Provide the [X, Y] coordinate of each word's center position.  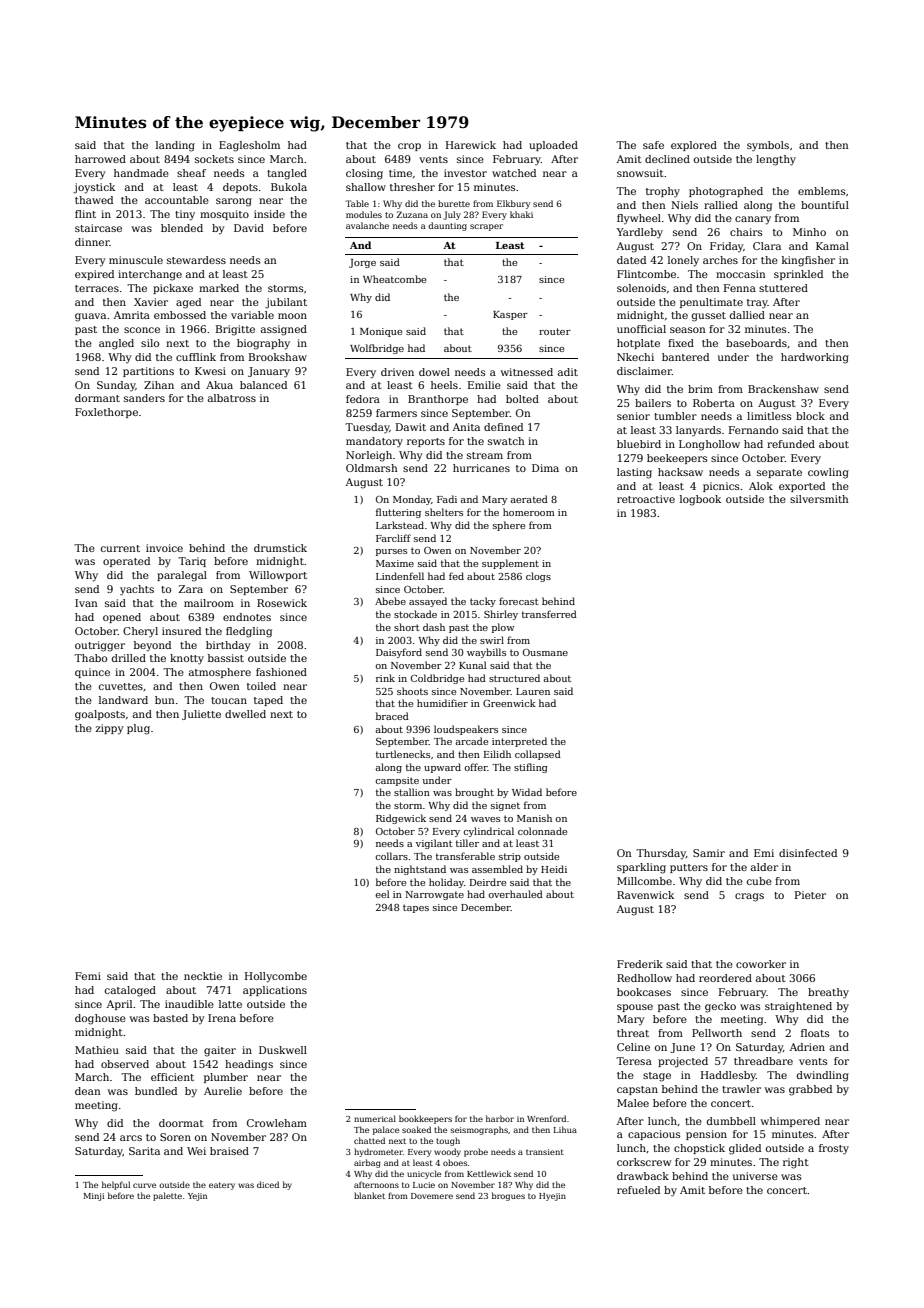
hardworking [815, 358]
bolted [522, 399]
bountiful [825, 205]
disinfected [808, 853]
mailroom [209, 603]
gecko [720, 1007]
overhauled [515, 894]
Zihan [159, 385]
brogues [508, 1196]
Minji [93, 1197]
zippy [110, 729]
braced [392, 716]
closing [364, 174]
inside [269, 214]
